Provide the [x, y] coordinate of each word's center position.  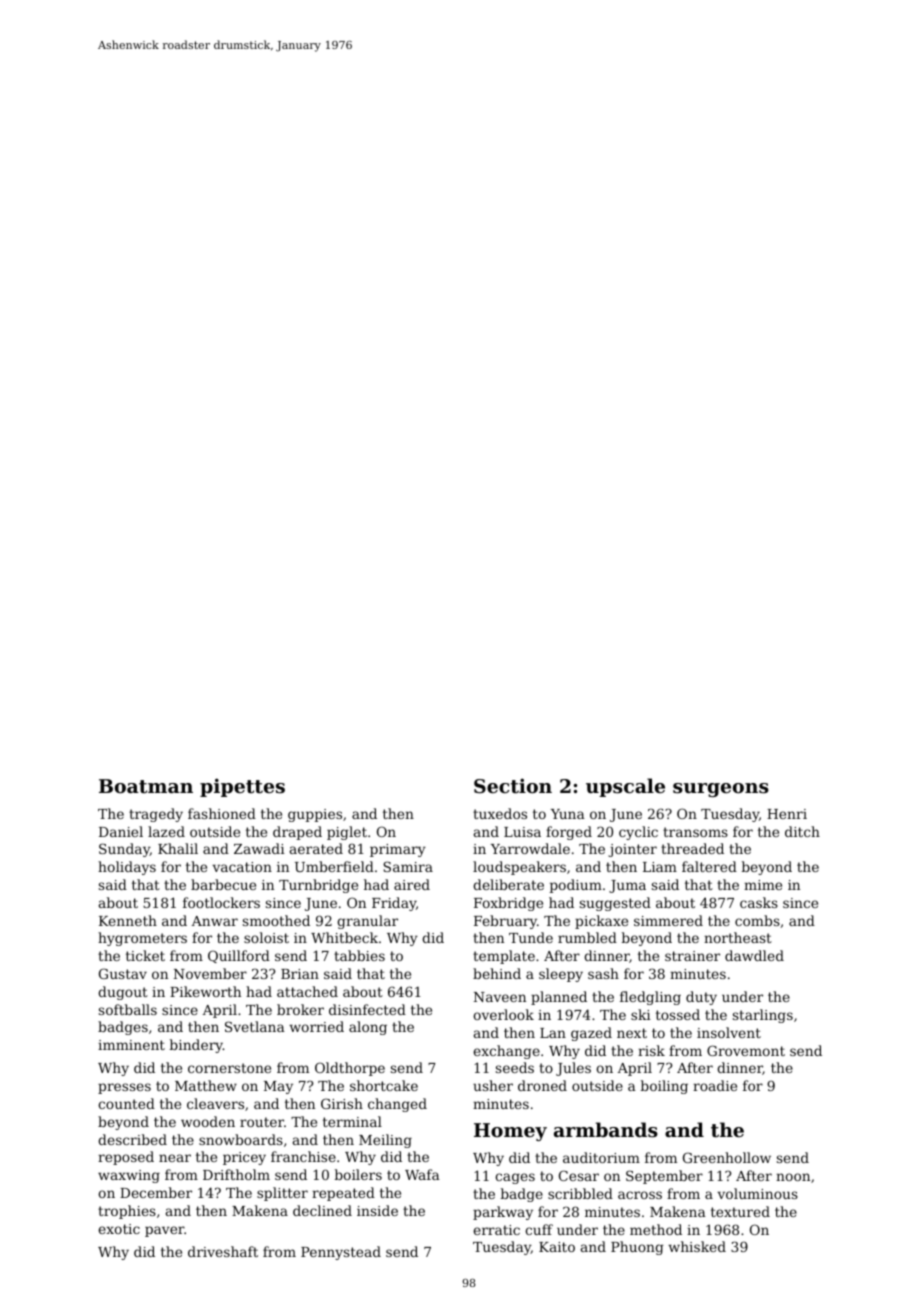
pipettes [242, 787]
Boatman [146, 786]
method [656, 1229]
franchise [303, 1156]
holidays [127, 868]
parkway [503, 1213]
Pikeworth [205, 991]
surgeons [721, 790]
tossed [678, 1014]
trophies [127, 1212]
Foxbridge [508, 904]
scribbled [580, 1193]
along [368, 1028]
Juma [627, 886]
